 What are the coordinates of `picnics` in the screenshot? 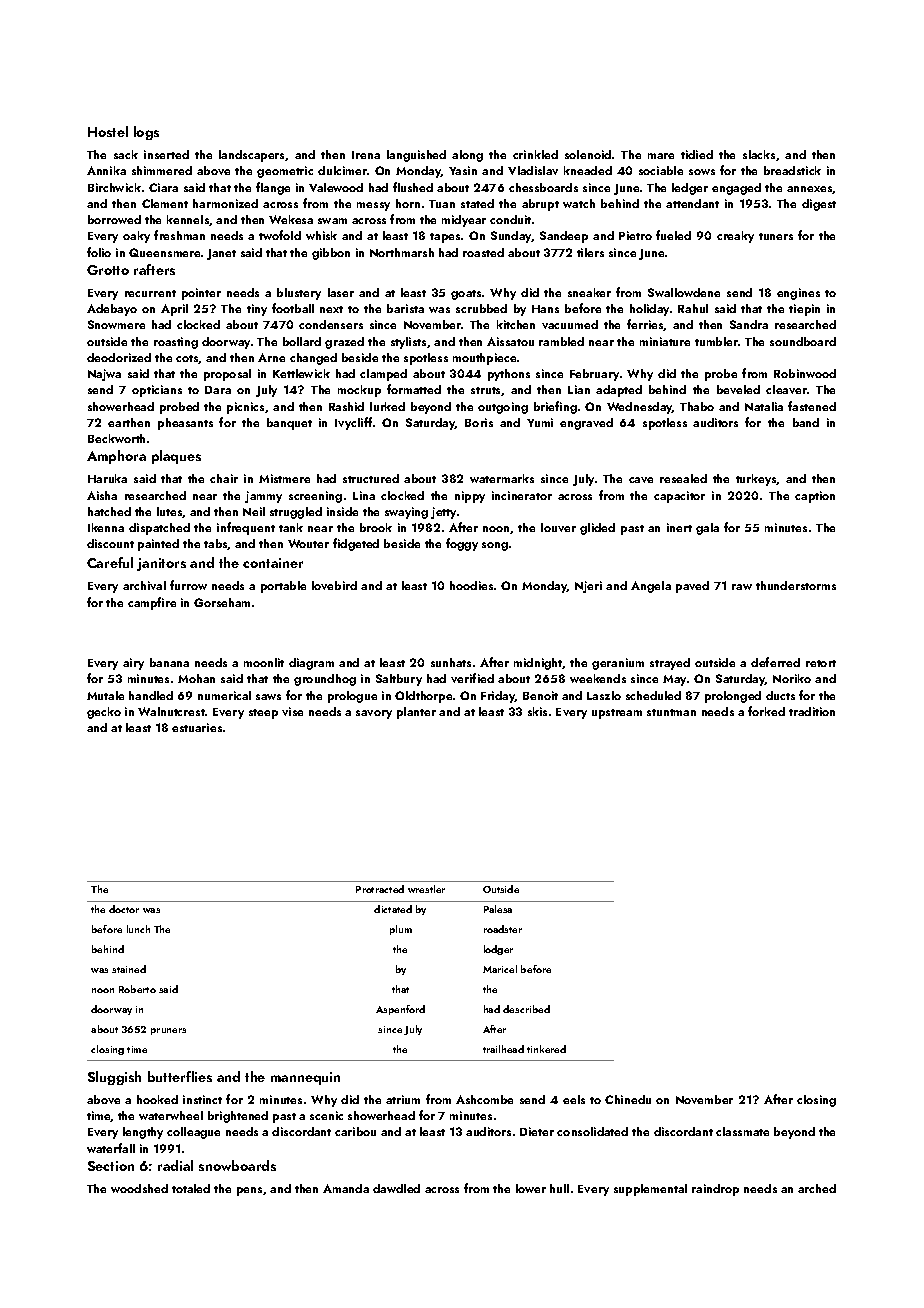 It's located at (245, 408).
